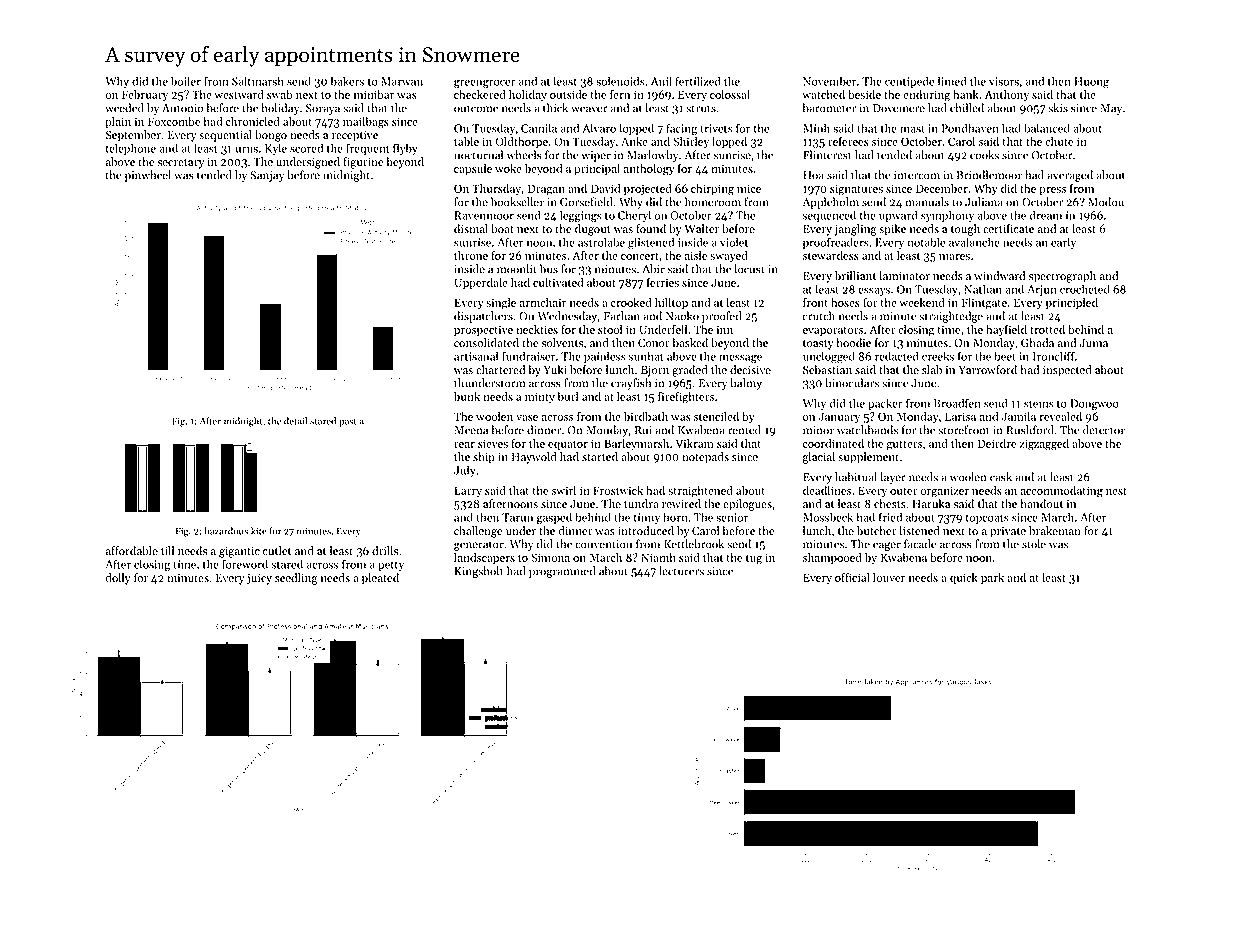 The height and width of the screenshot is (952, 1233). What do you see at coordinates (484, 215) in the screenshot?
I see `Ravenmoor` at bounding box center [484, 215].
